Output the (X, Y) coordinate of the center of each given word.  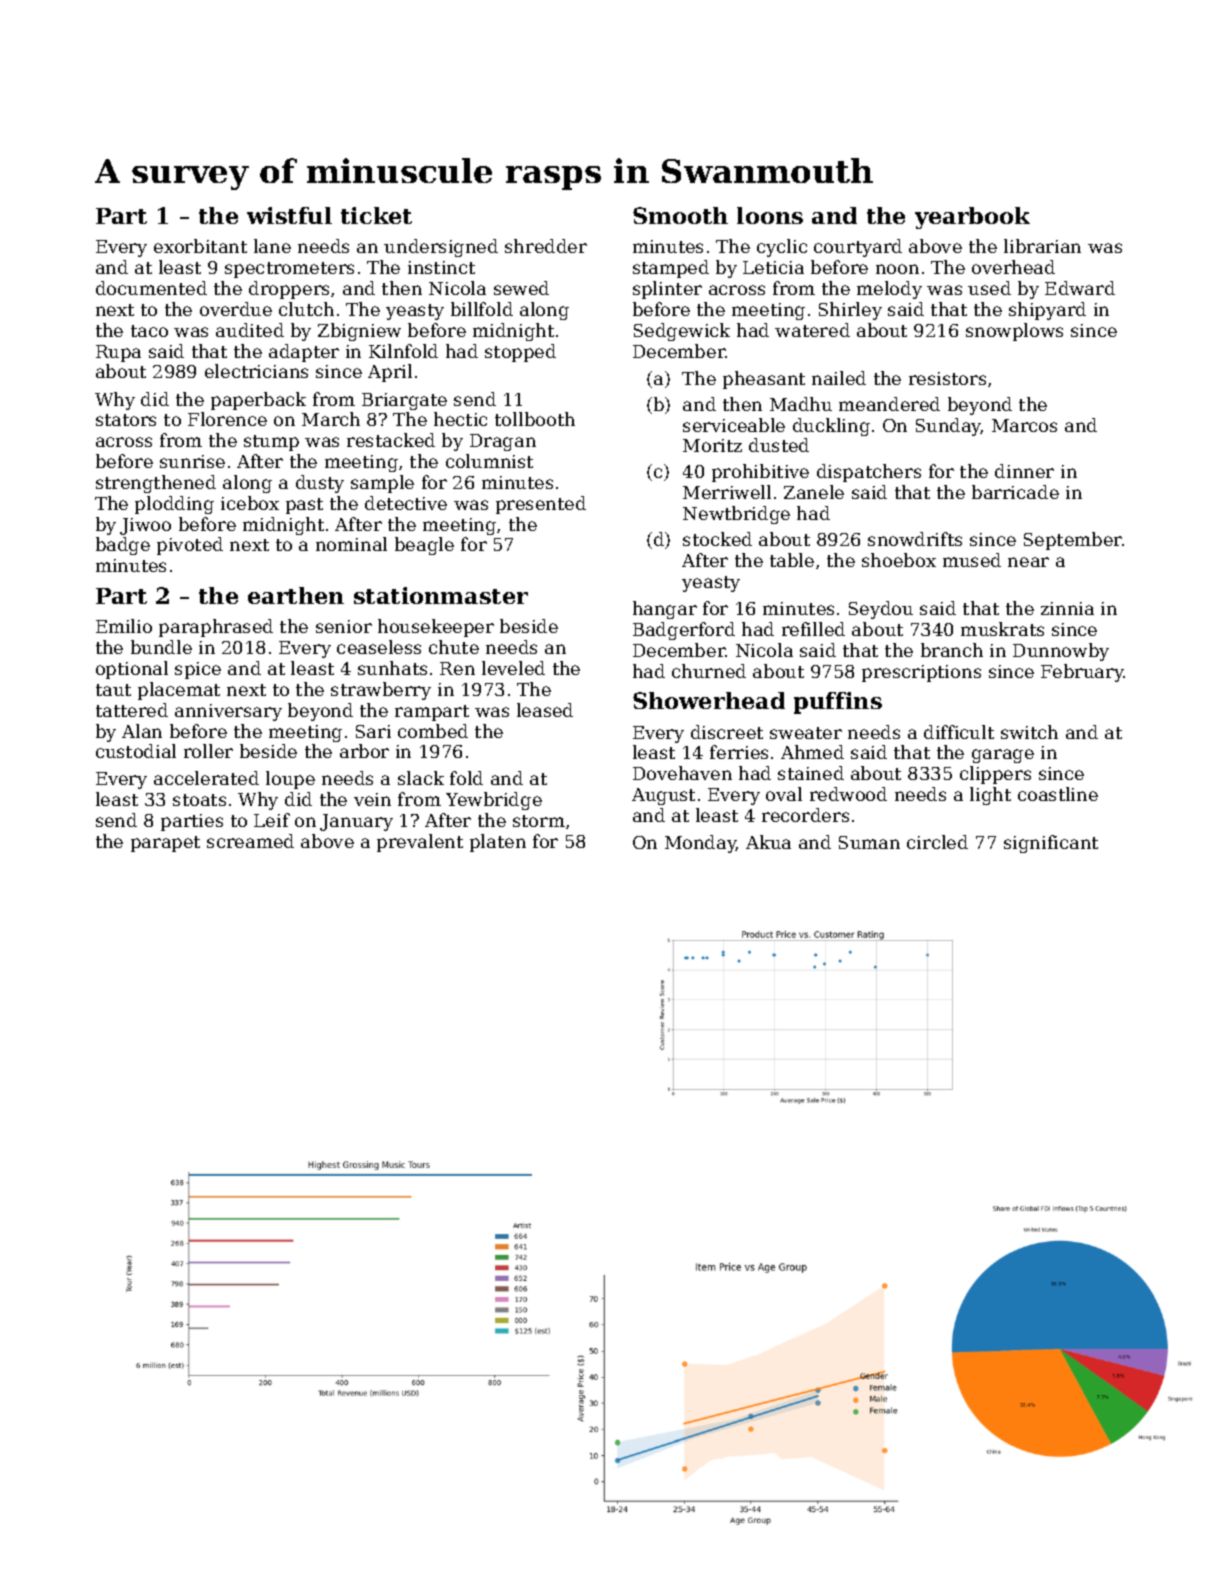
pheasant (764, 380)
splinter (667, 290)
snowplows (1014, 332)
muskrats (1002, 629)
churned (709, 671)
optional (132, 670)
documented (151, 288)
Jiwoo (145, 526)
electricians (256, 371)
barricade (1015, 492)
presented (541, 505)
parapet (165, 844)
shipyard (1047, 311)
